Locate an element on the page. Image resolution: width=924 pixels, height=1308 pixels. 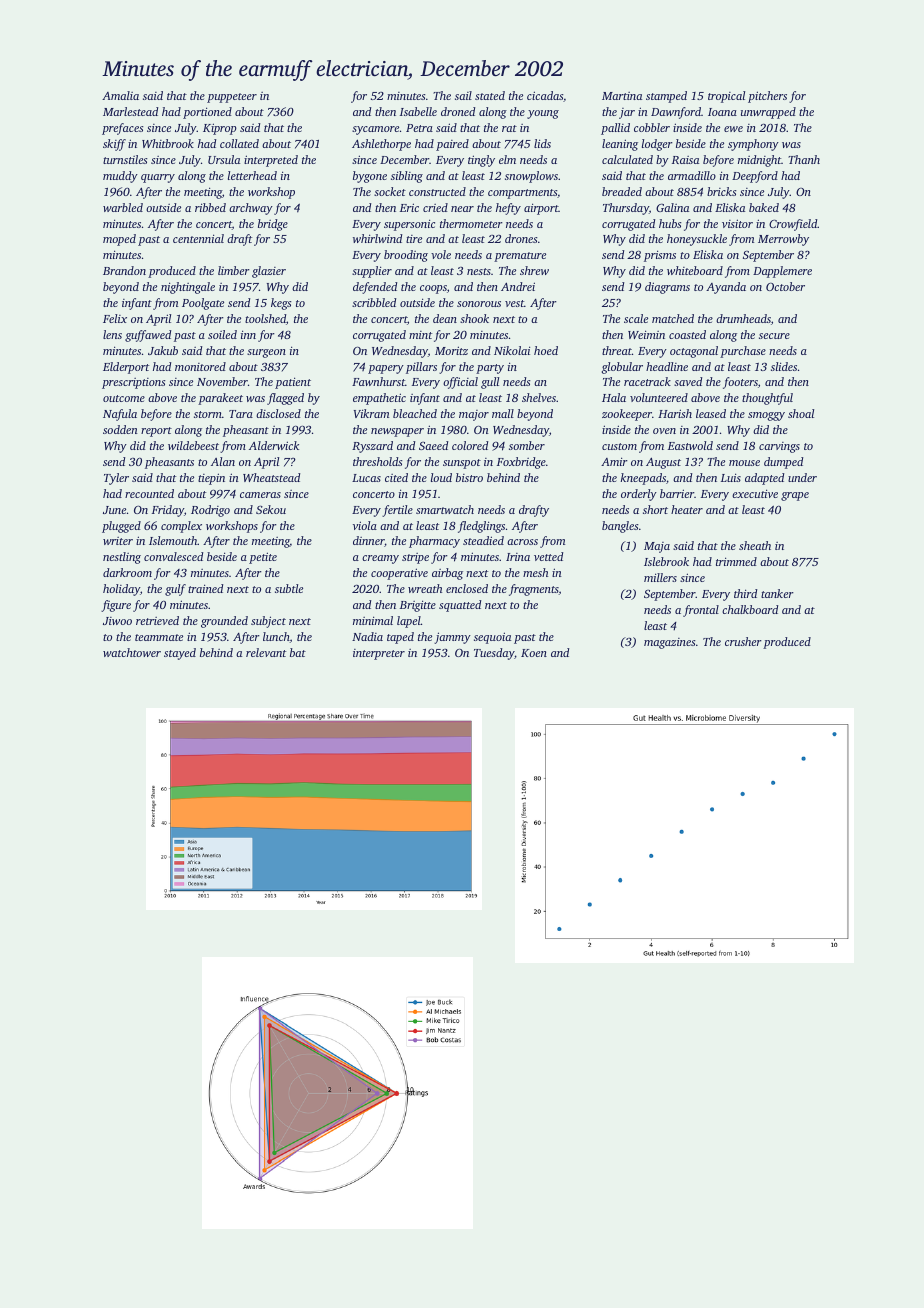
pharmacy is located at coordinates (434, 542).
